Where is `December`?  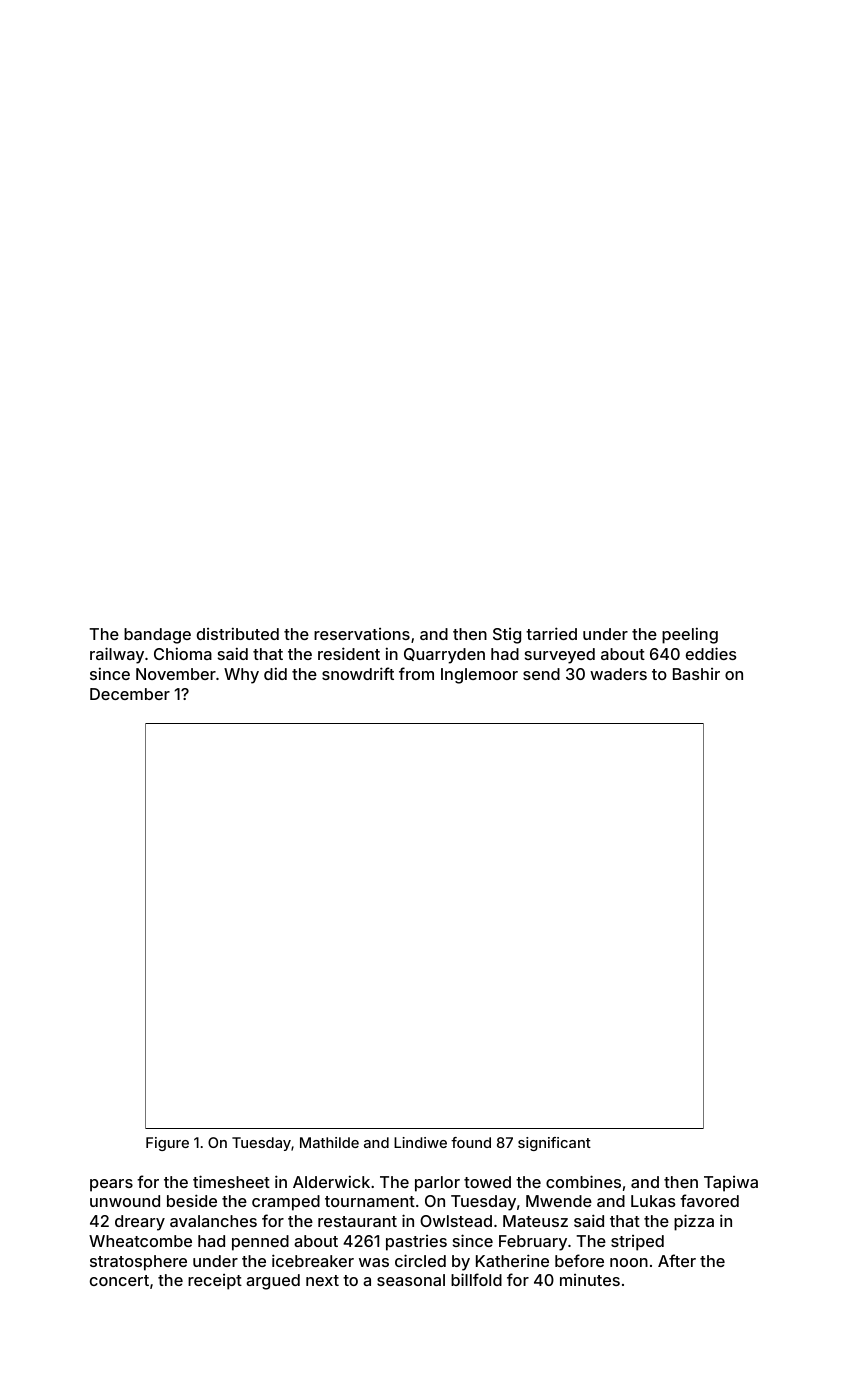
December is located at coordinates (130, 694).
